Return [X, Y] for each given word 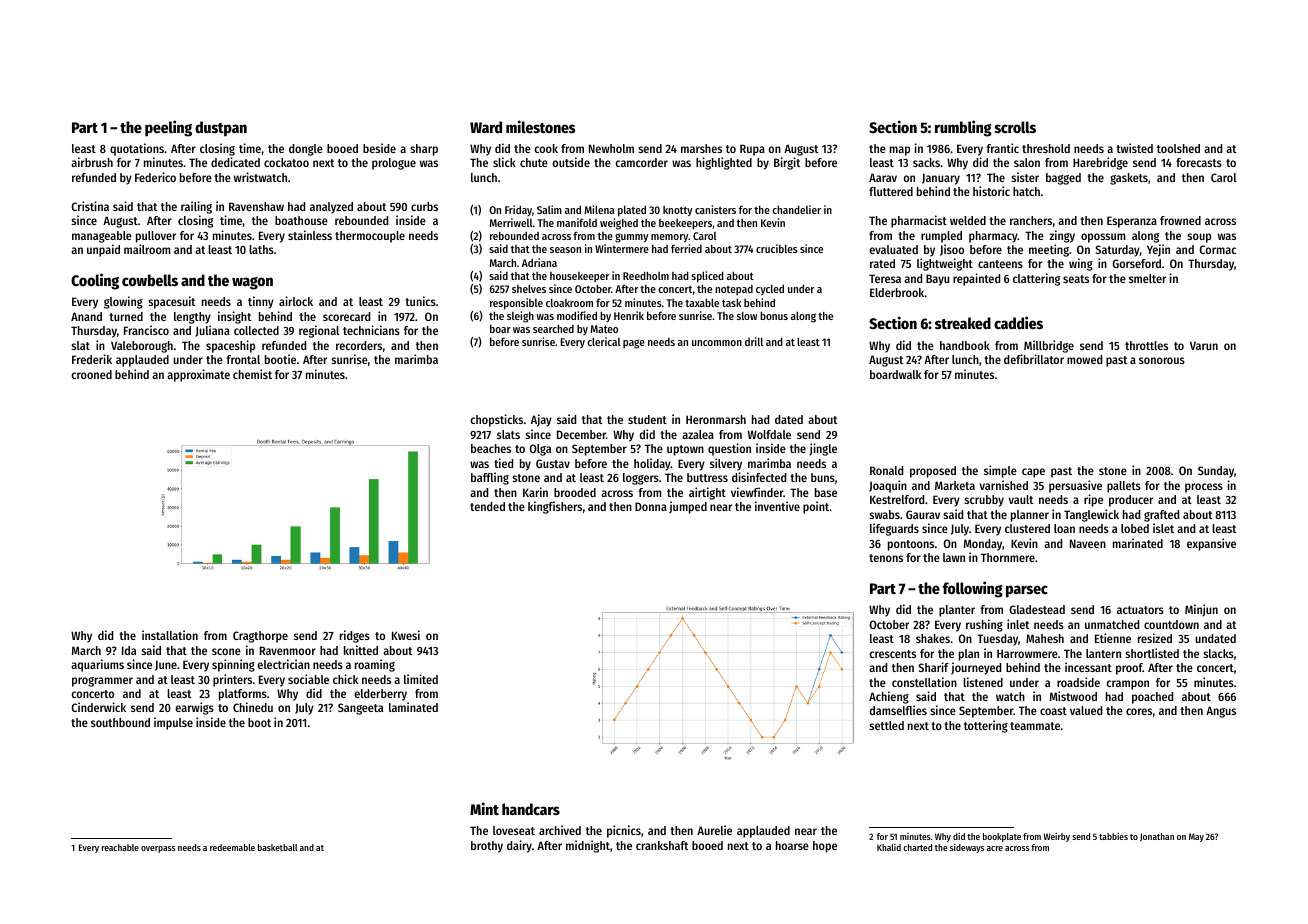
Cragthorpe [260, 637]
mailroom [147, 249]
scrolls [1015, 127]
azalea [698, 434]
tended [487, 506]
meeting [1049, 250]
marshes [701, 148]
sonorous [1162, 360]
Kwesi [406, 635]
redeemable [232, 847]
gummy [631, 238]
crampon [1127, 685]
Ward [486, 127]
